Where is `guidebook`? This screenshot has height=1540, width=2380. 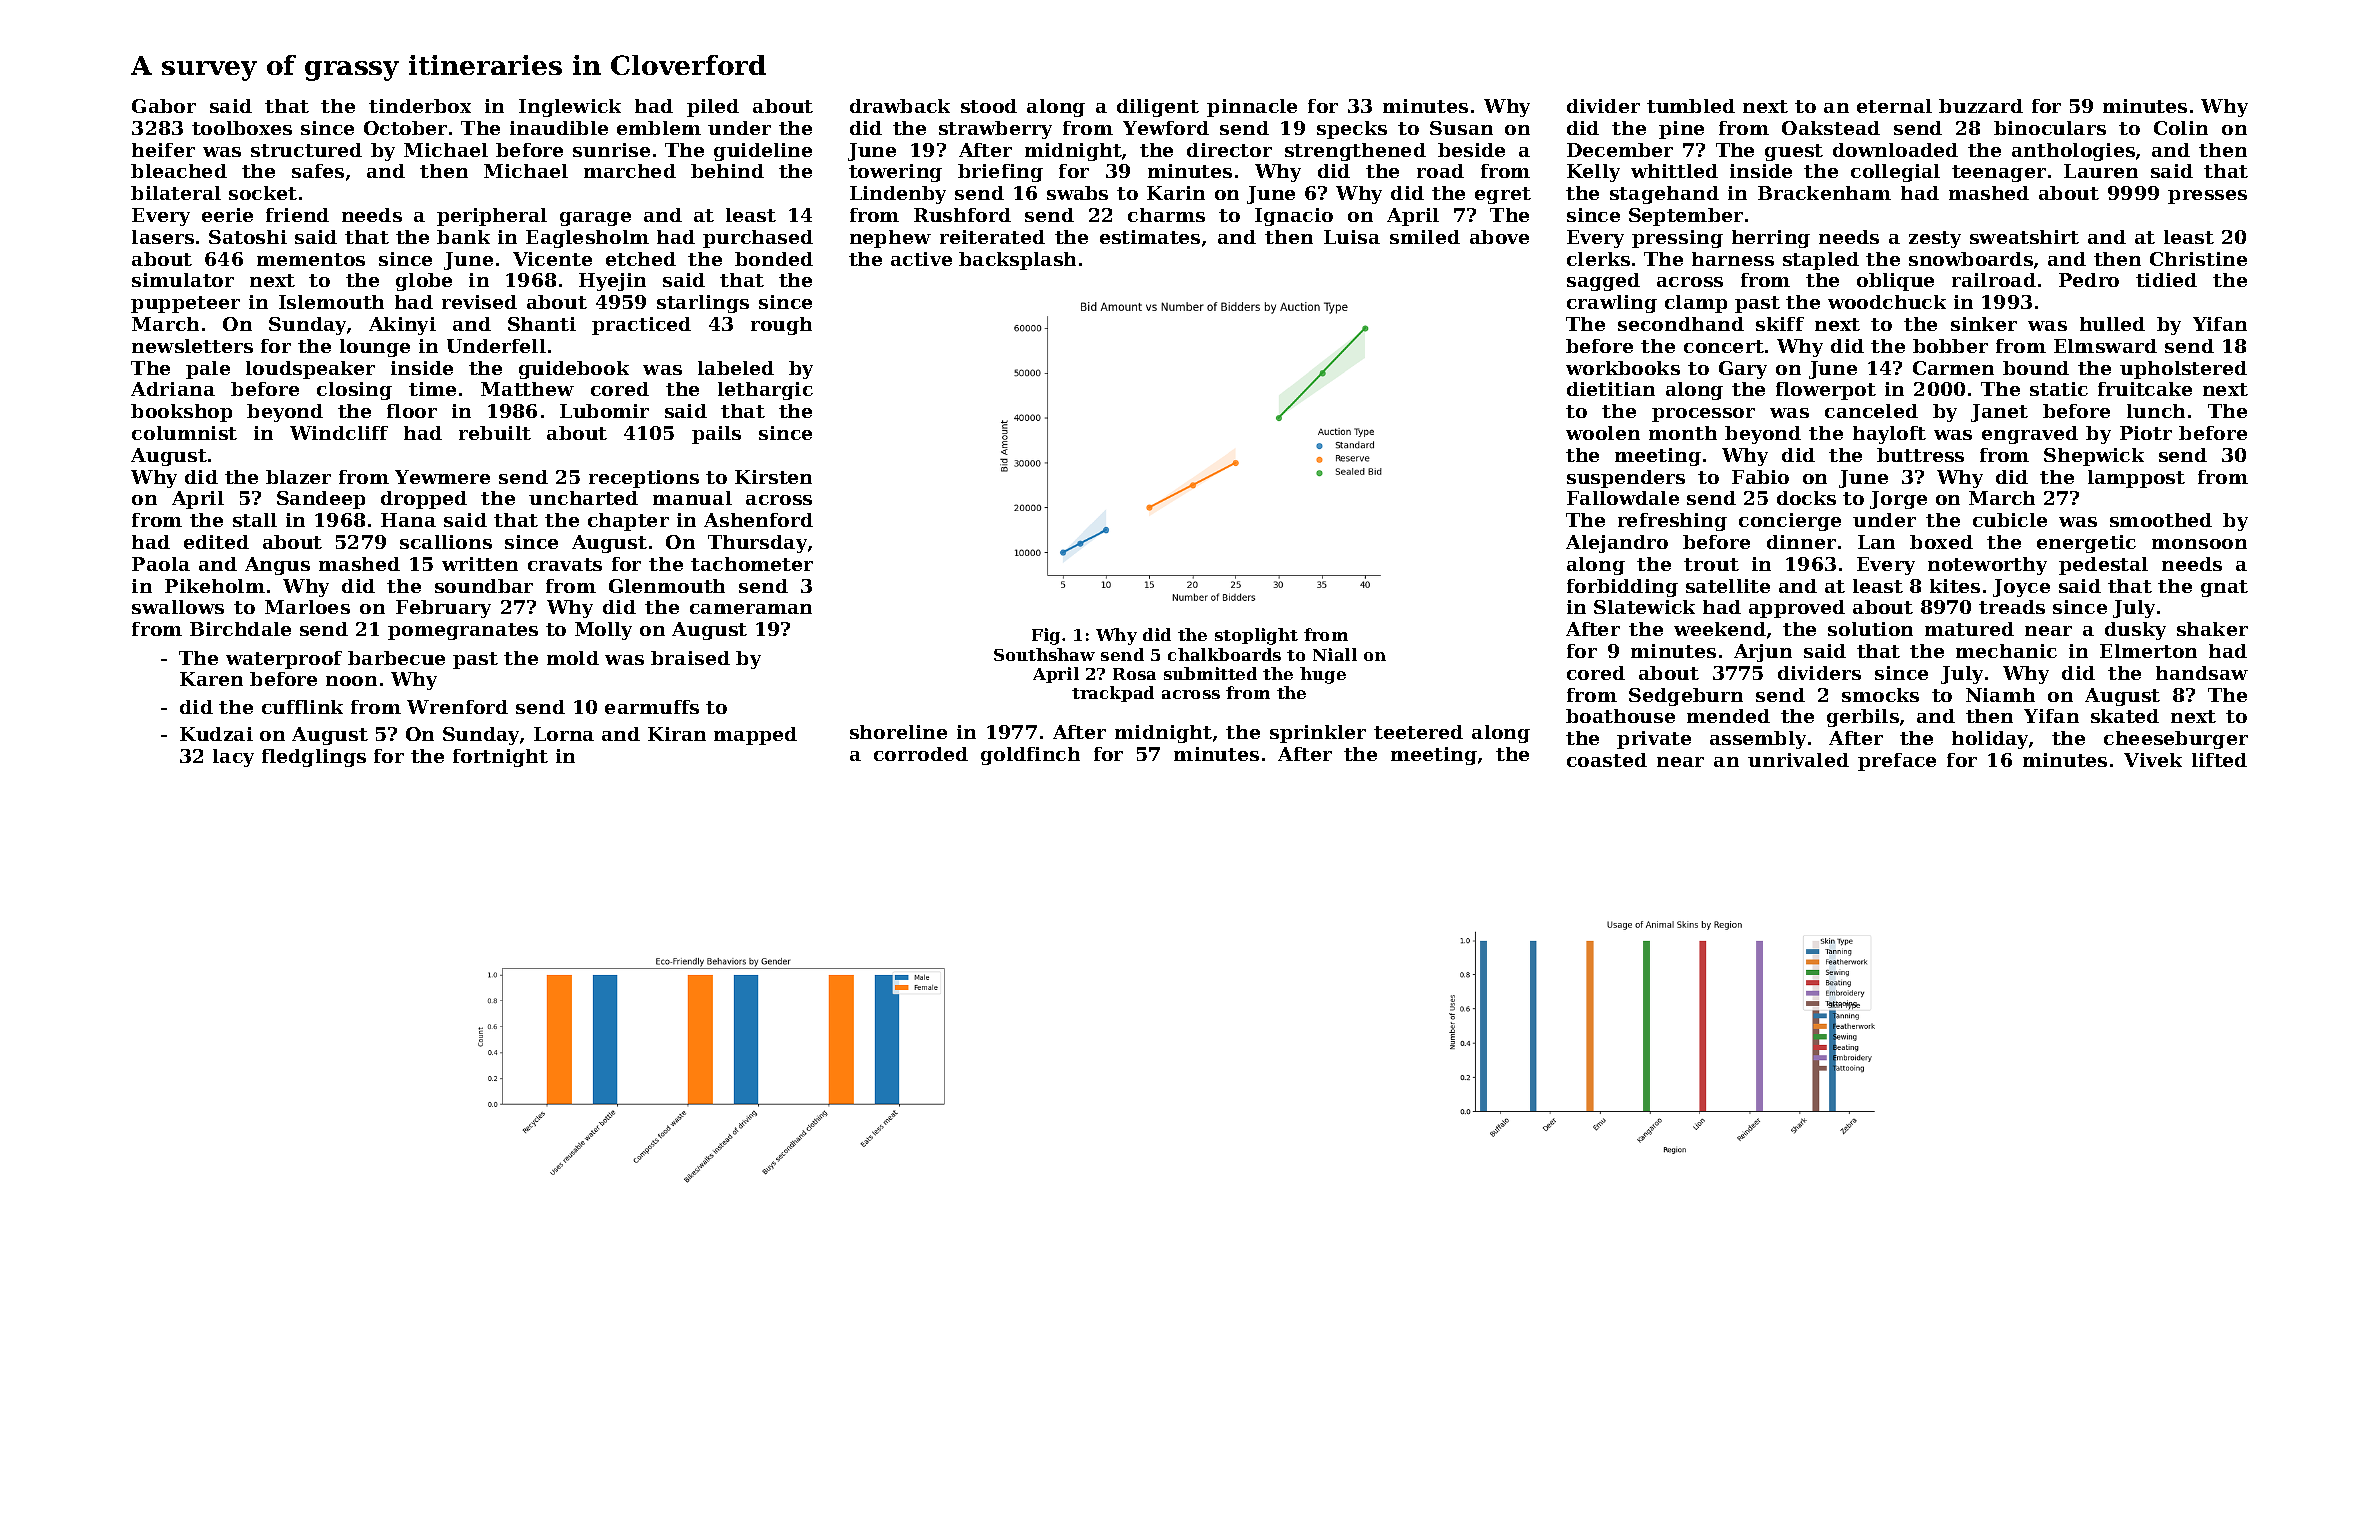 guidebook is located at coordinates (574, 370).
